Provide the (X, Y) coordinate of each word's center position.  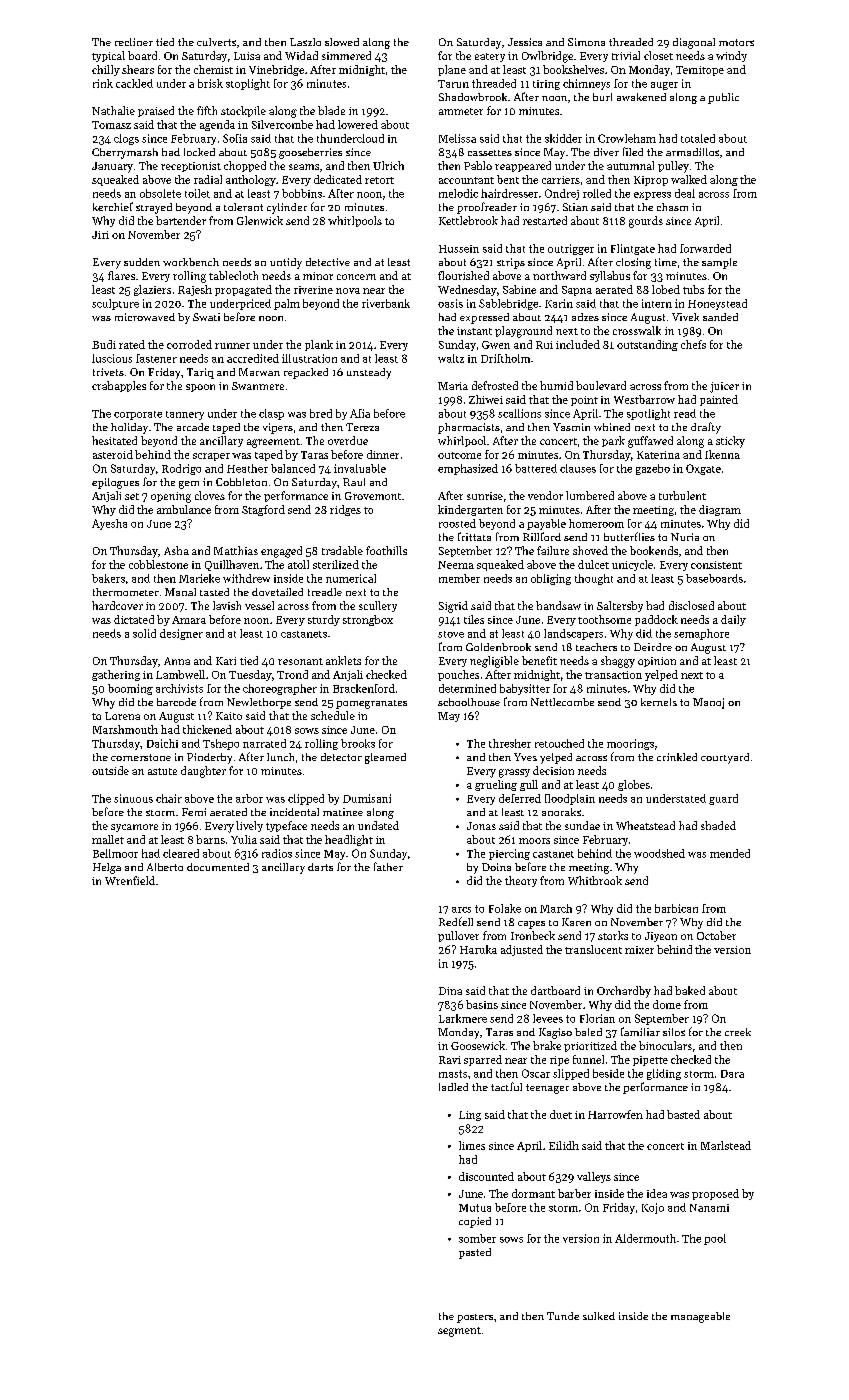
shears (138, 69)
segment (459, 1332)
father (388, 866)
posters (475, 1318)
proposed (715, 1194)
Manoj (708, 703)
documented (218, 867)
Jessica (525, 42)
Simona (586, 42)
